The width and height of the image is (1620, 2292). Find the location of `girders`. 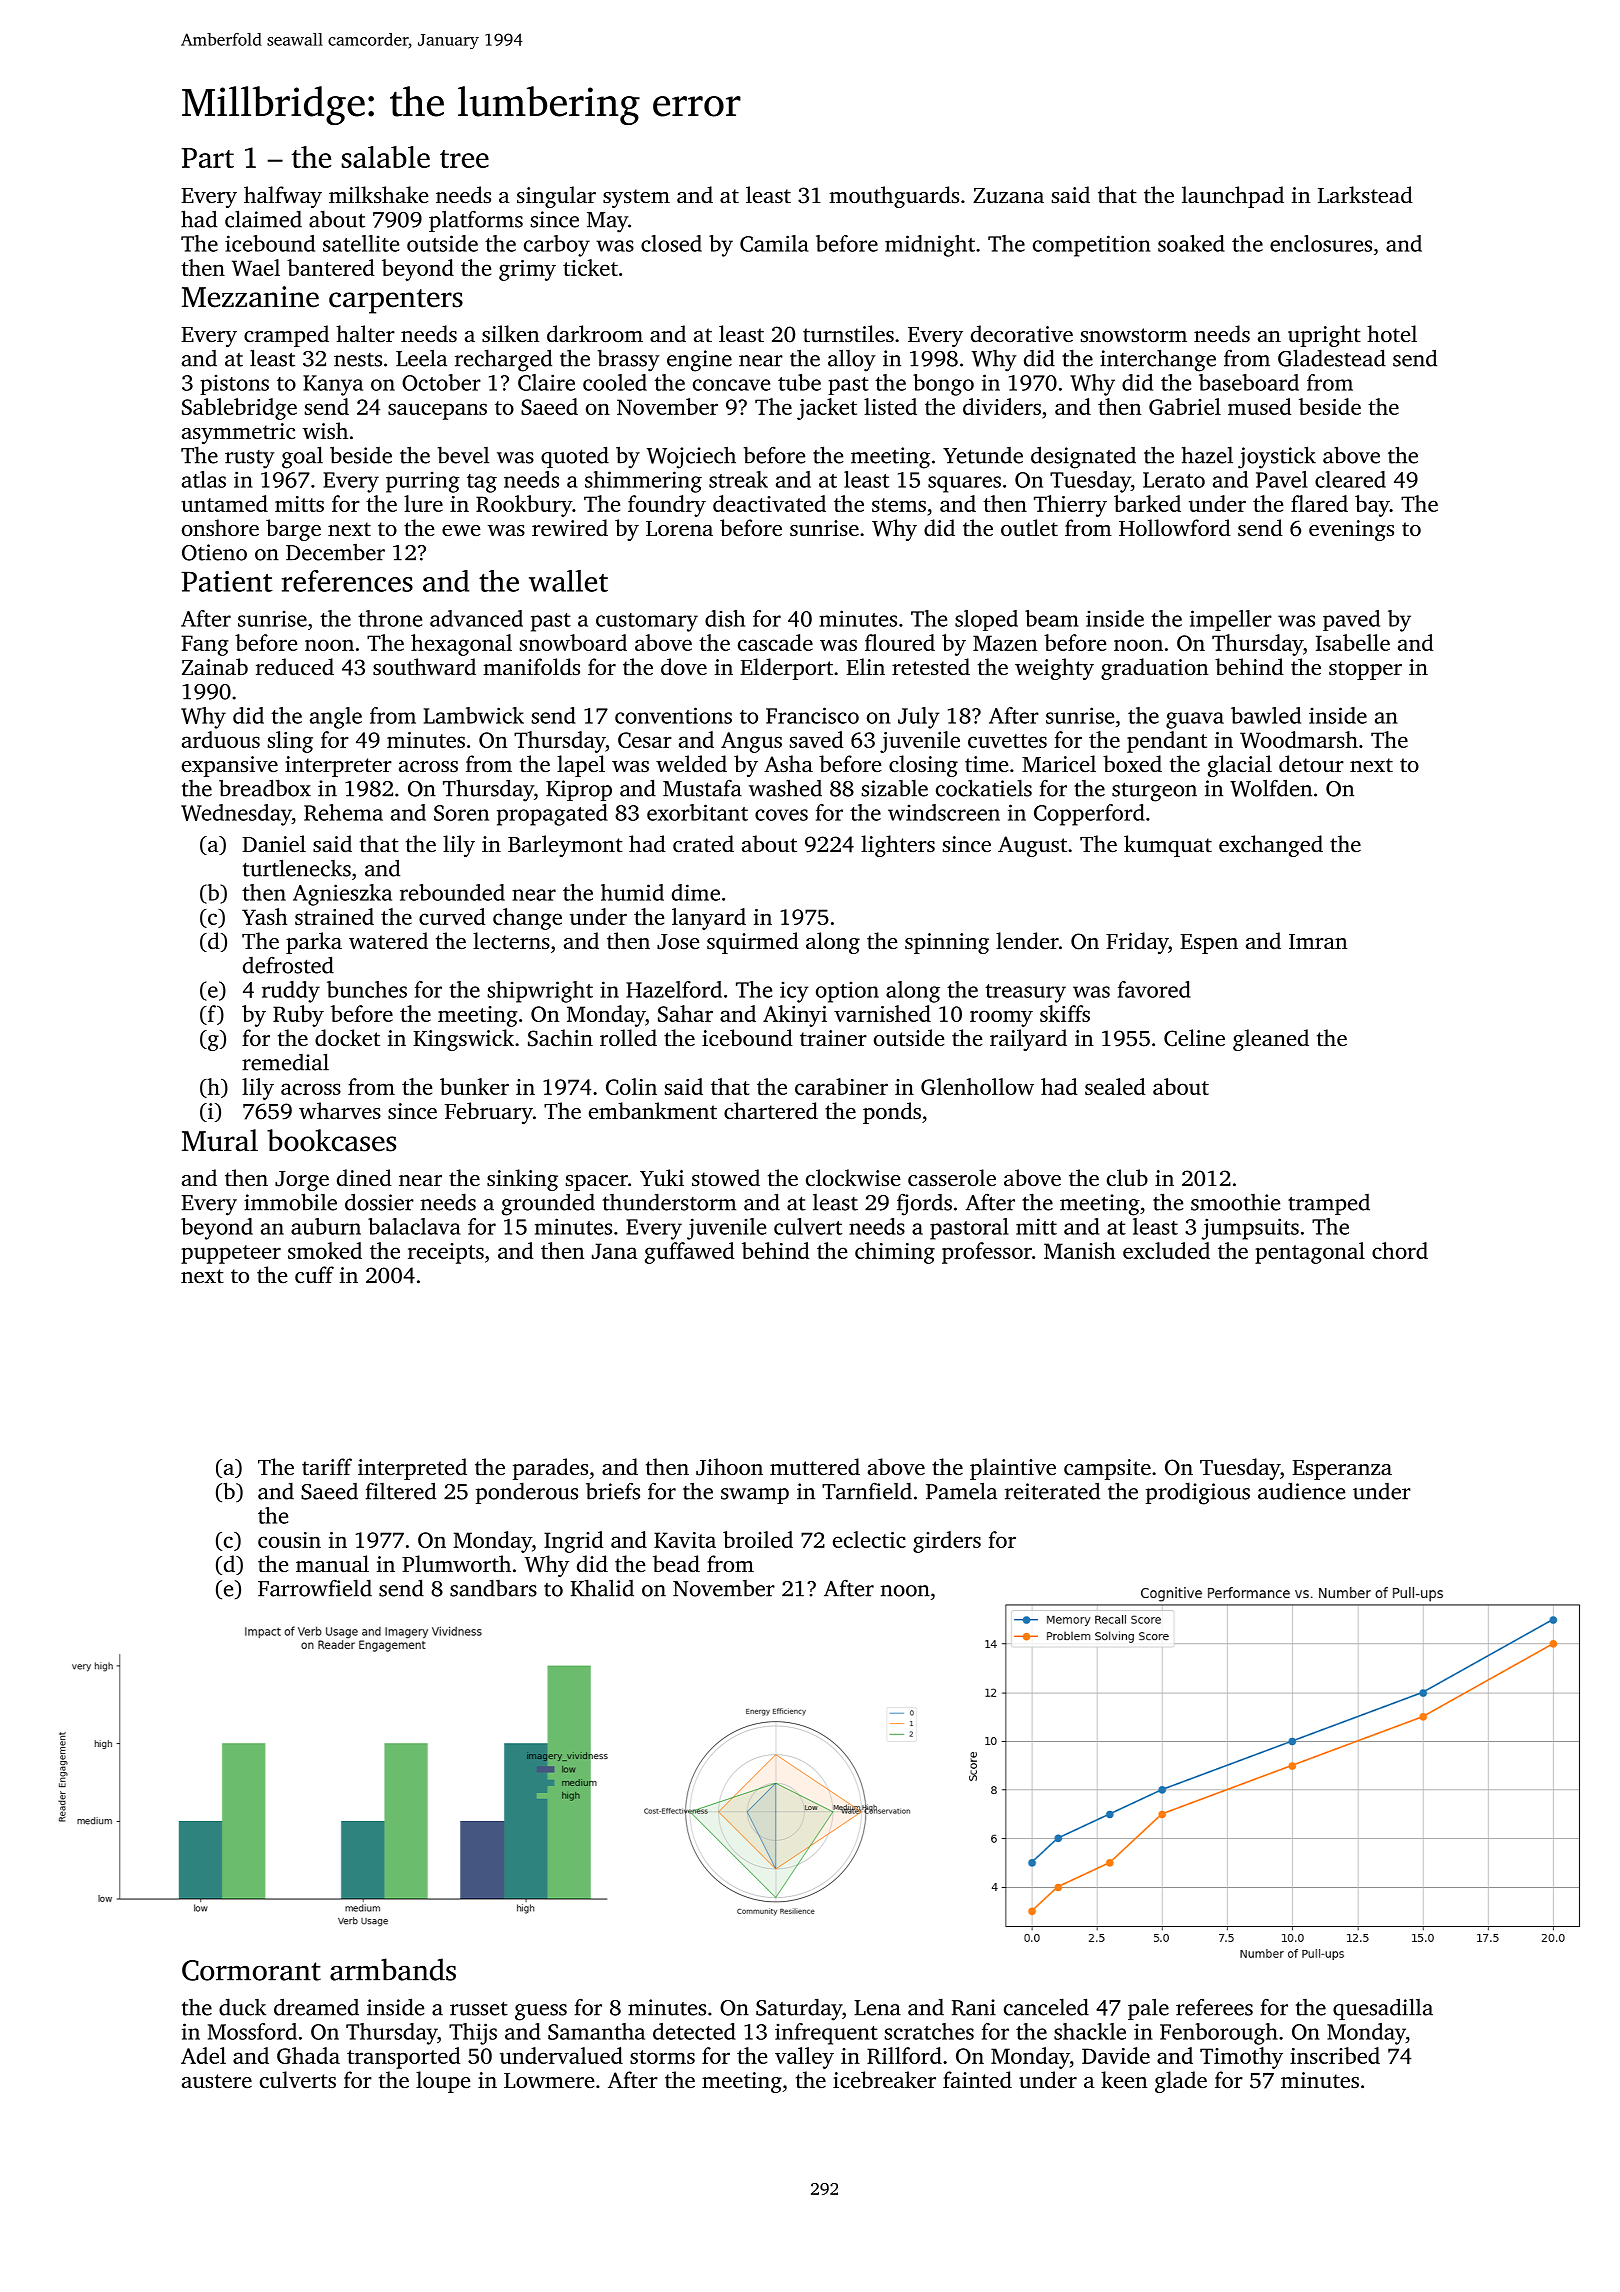

girders is located at coordinates (947, 1542).
